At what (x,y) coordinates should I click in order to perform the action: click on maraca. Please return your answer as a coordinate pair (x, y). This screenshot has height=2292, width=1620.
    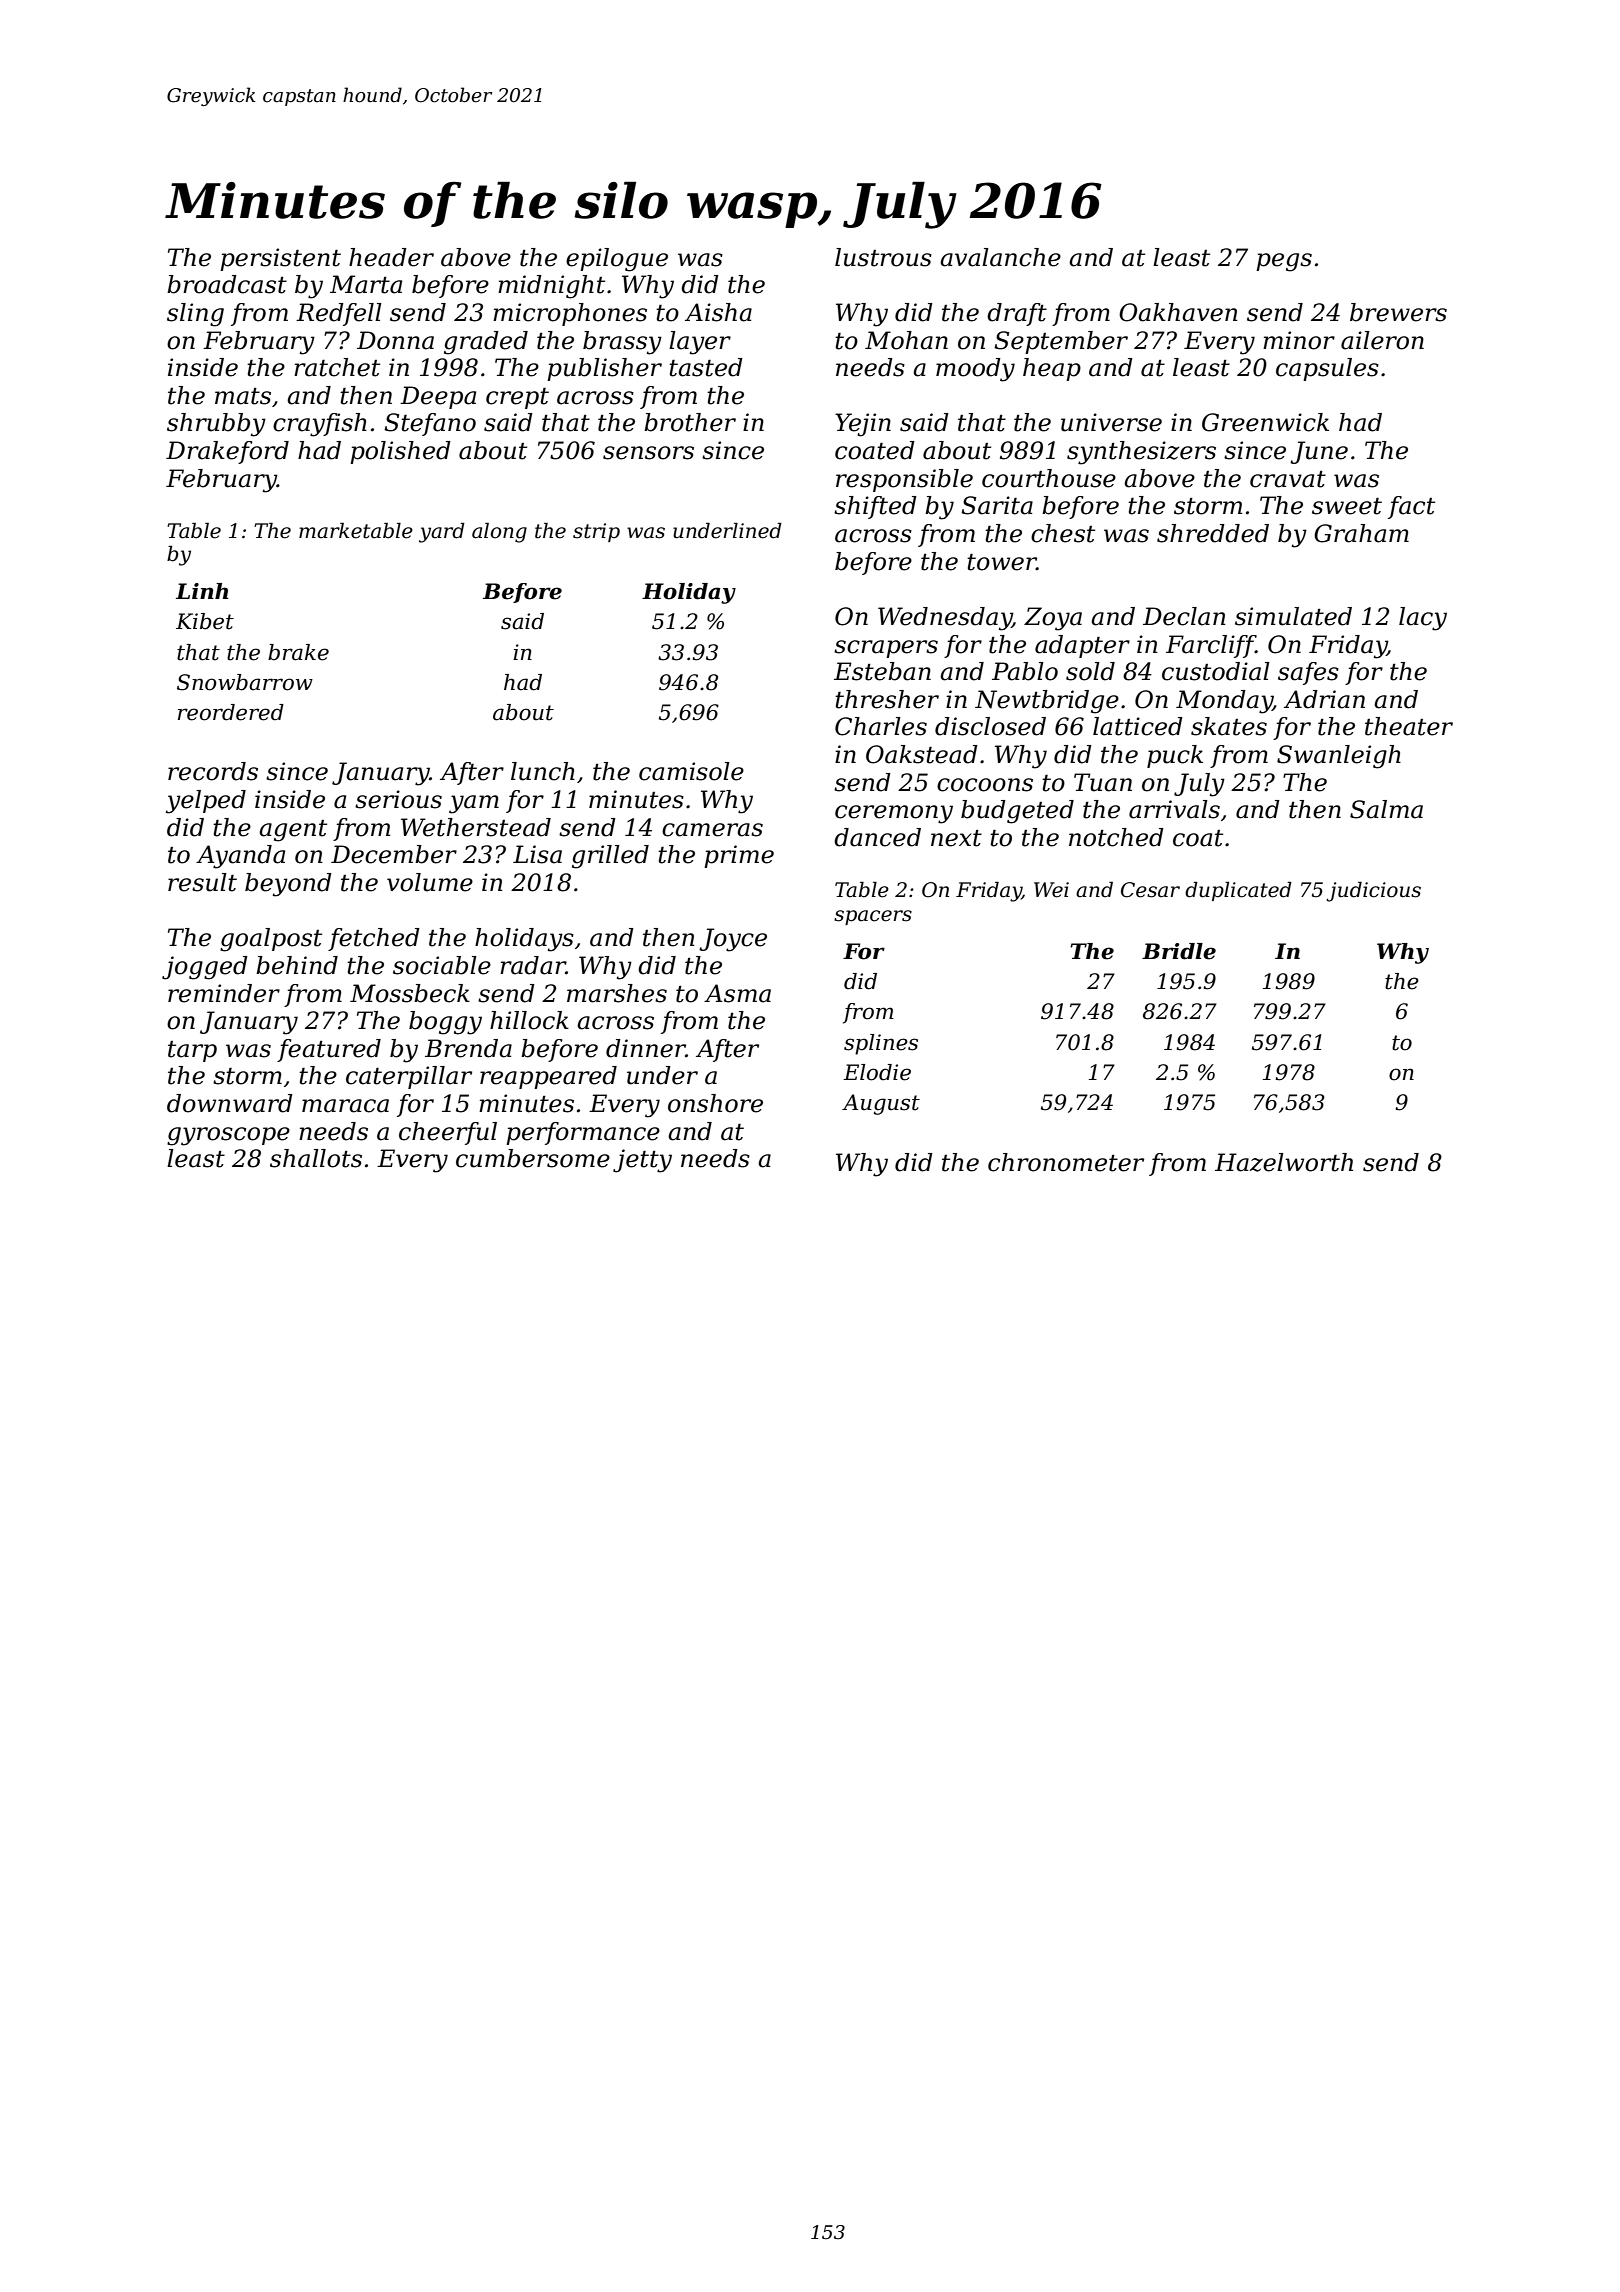
    Looking at the image, I should click on (345, 1106).
